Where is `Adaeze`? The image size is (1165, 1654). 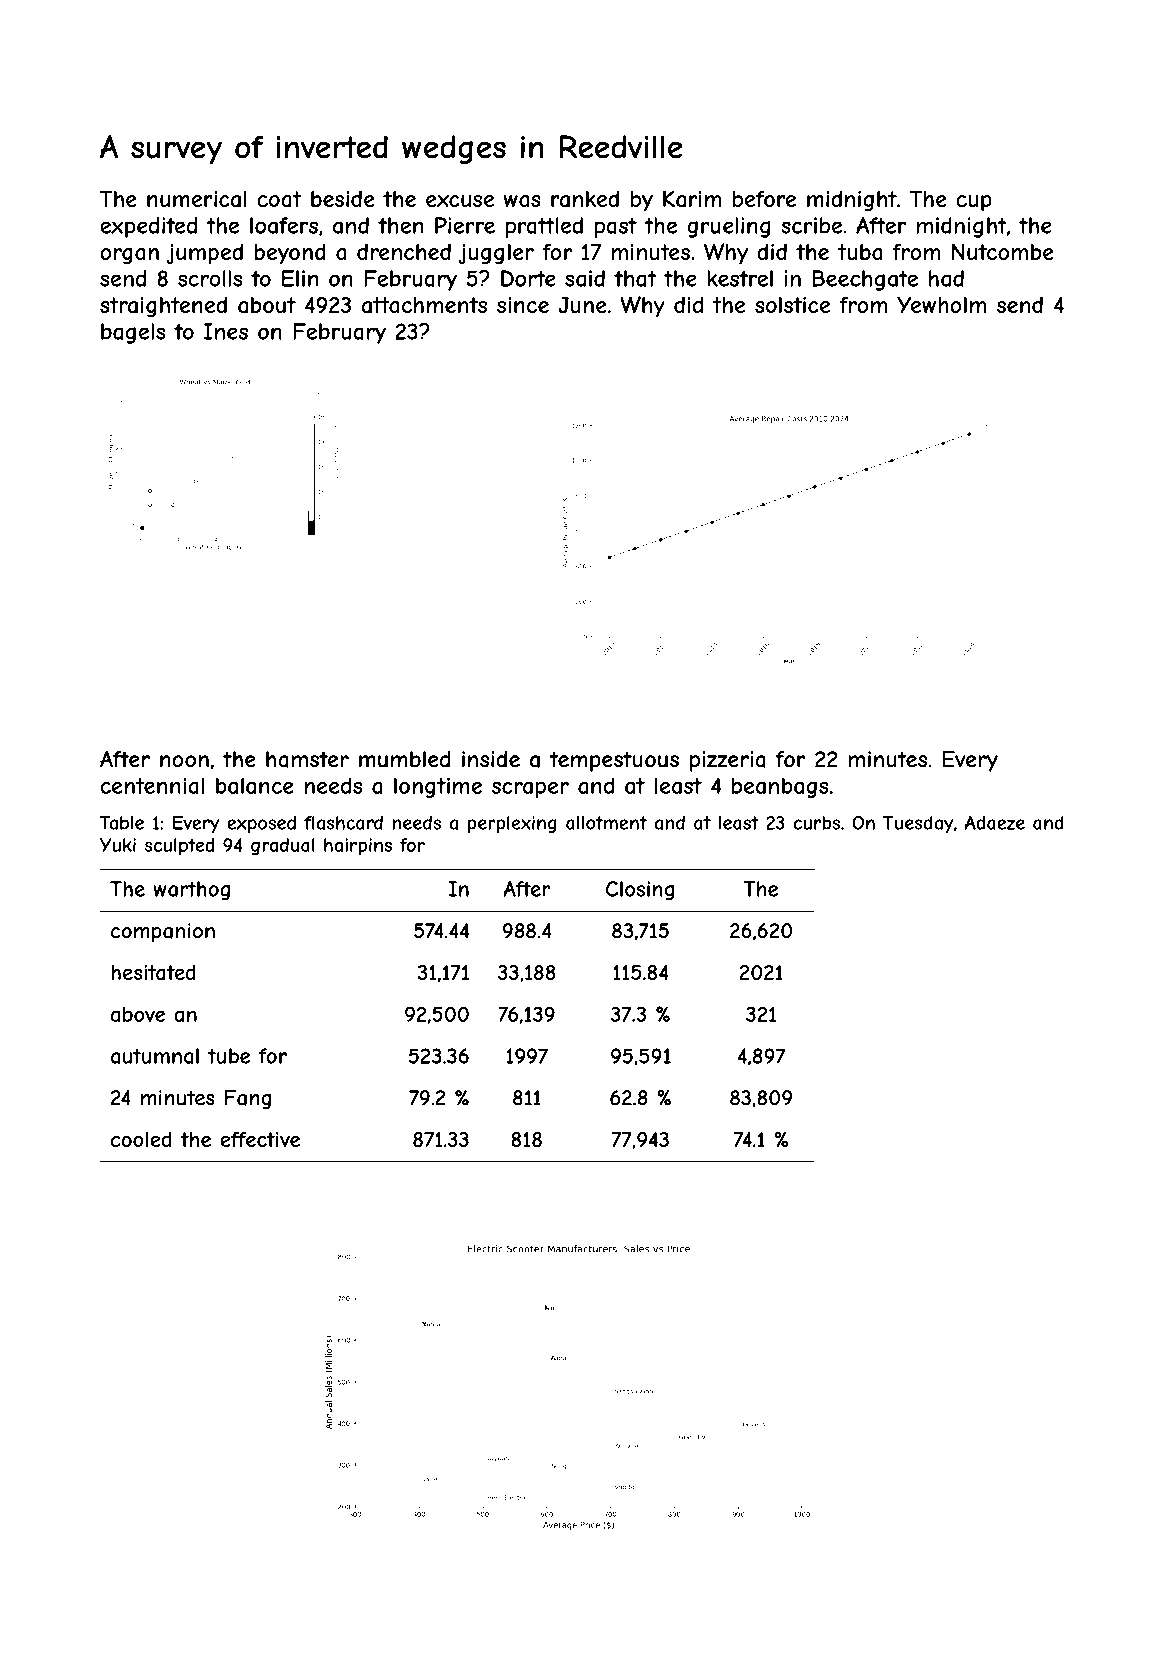
Adaeze is located at coordinates (995, 822).
